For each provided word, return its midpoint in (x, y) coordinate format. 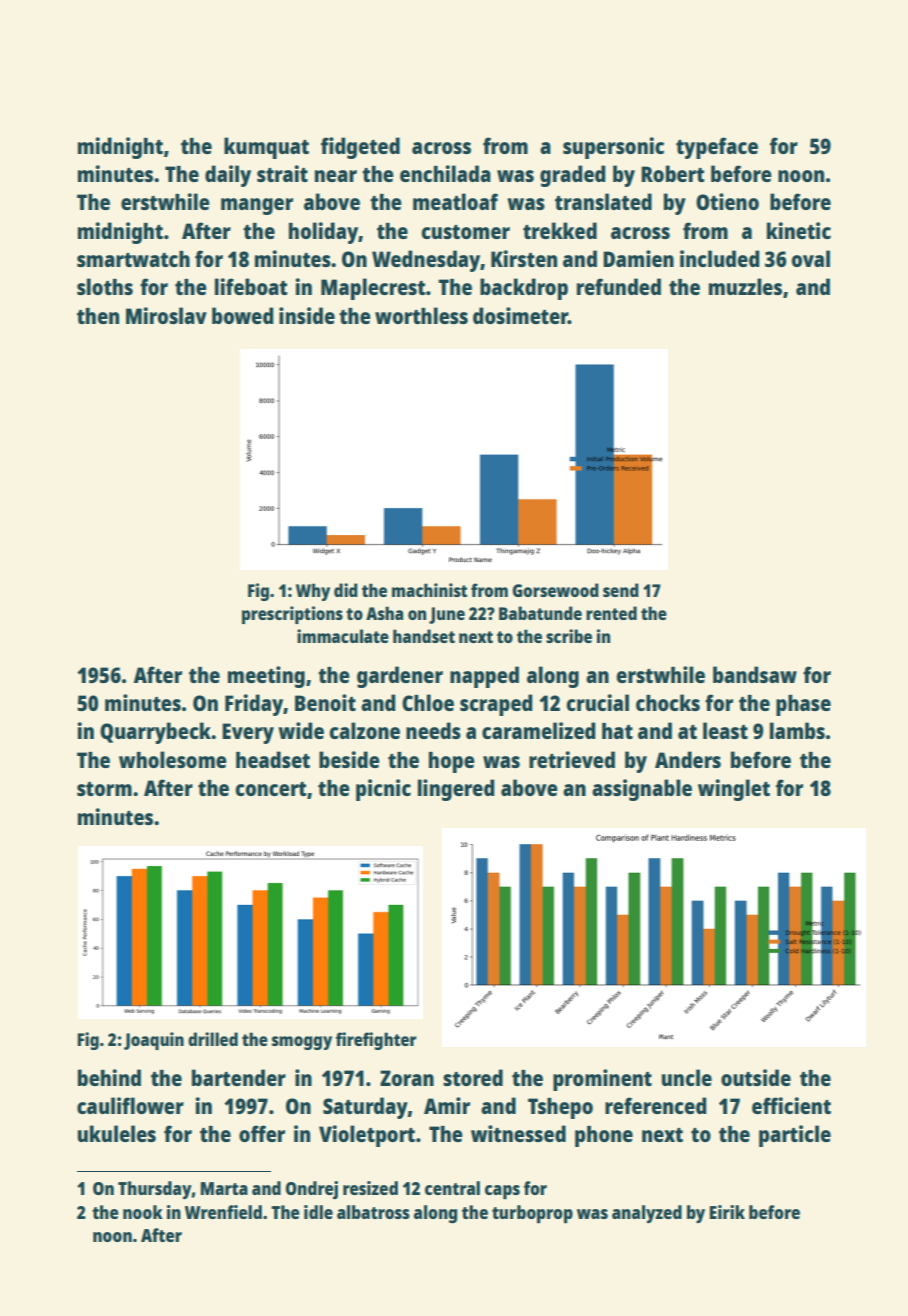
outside (756, 1077)
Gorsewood (556, 590)
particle (795, 1136)
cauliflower (130, 1105)
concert (271, 789)
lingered (456, 790)
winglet (734, 790)
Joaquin (154, 1041)
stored (473, 1077)
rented (611, 613)
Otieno (727, 201)
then (98, 316)
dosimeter (520, 315)
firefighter (376, 1041)
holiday (323, 233)
